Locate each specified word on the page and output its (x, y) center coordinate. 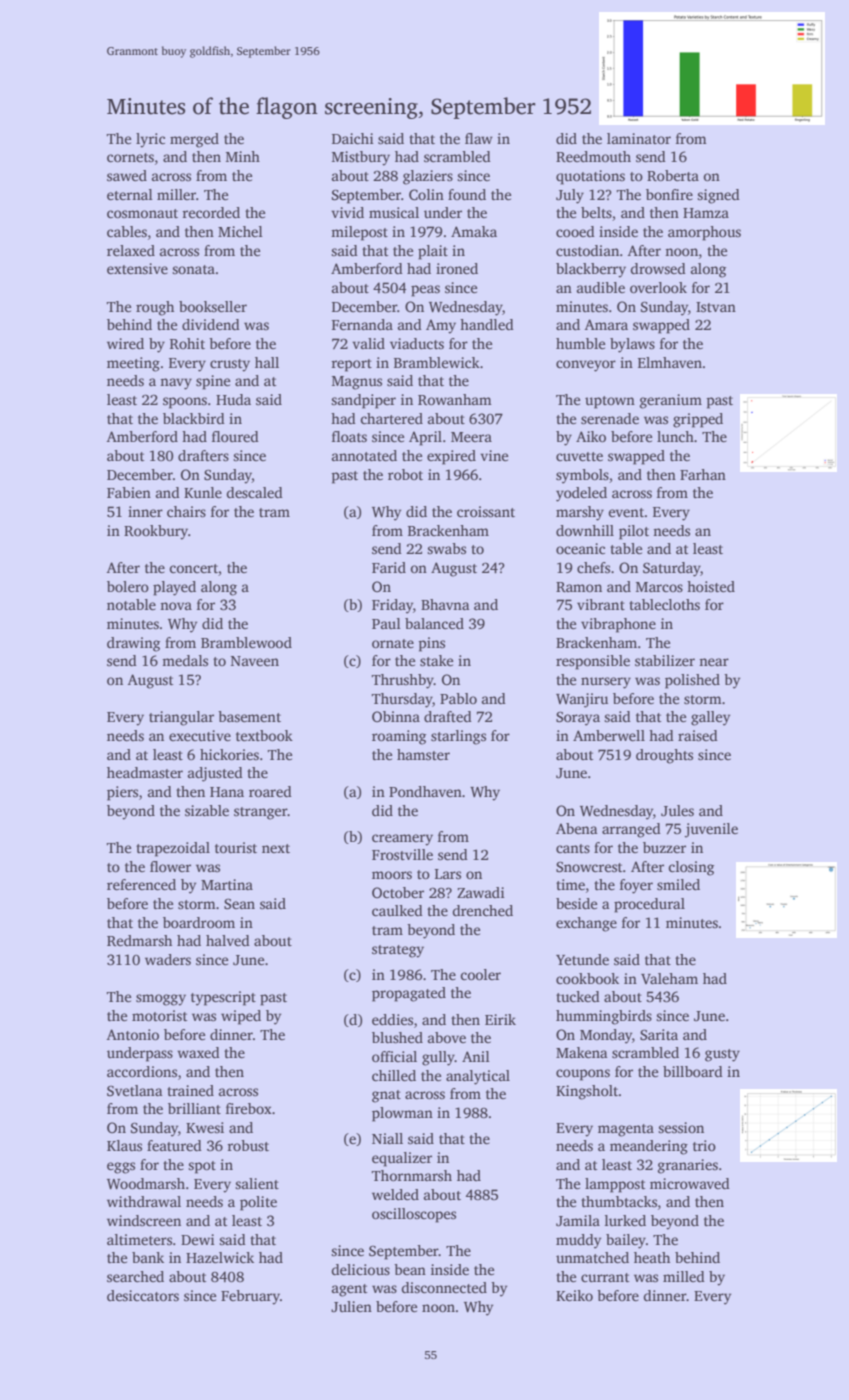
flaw (479, 138)
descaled (255, 492)
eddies (392, 1019)
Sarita (659, 1034)
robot (405, 474)
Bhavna (445, 604)
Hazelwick (220, 1257)
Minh (243, 156)
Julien (351, 1306)
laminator (639, 138)
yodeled (581, 494)
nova (176, 606)
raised (698, 735)
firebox (249, 1108)
